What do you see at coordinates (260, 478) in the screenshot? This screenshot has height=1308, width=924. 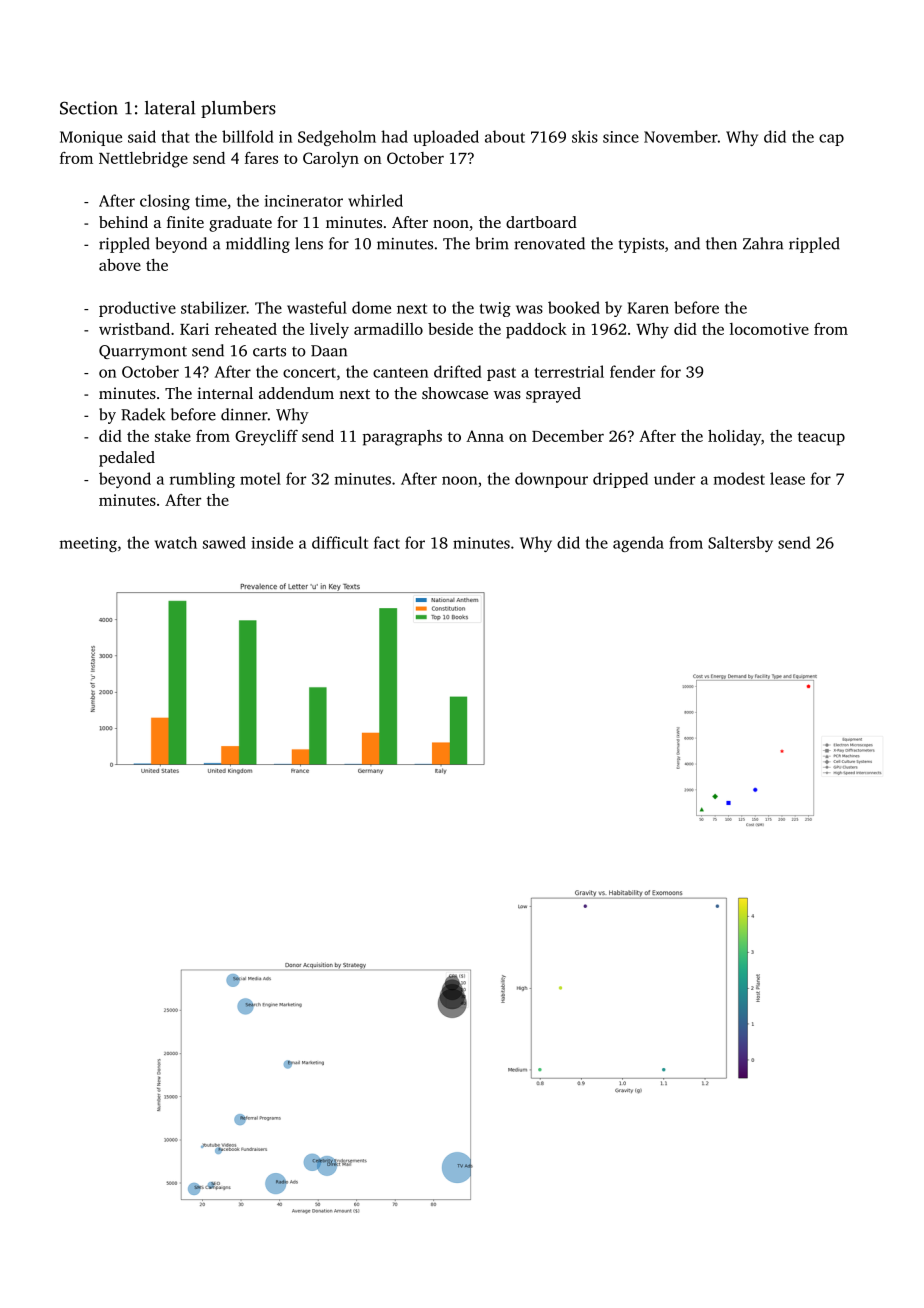 I see `motel` at bounding box center [260, 478].
